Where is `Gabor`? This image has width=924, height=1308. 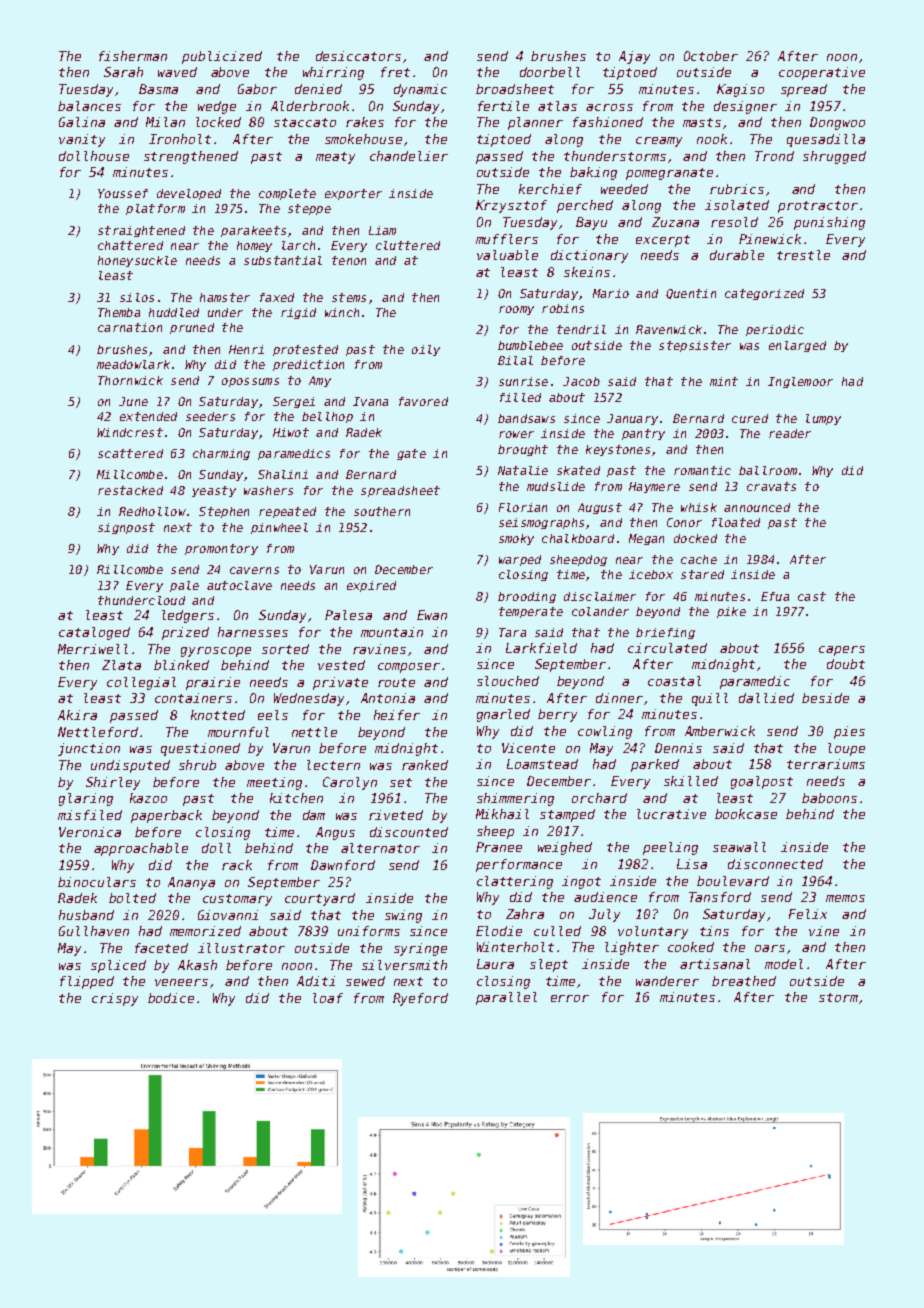 Gabor is located at coordinates (257, 89).
